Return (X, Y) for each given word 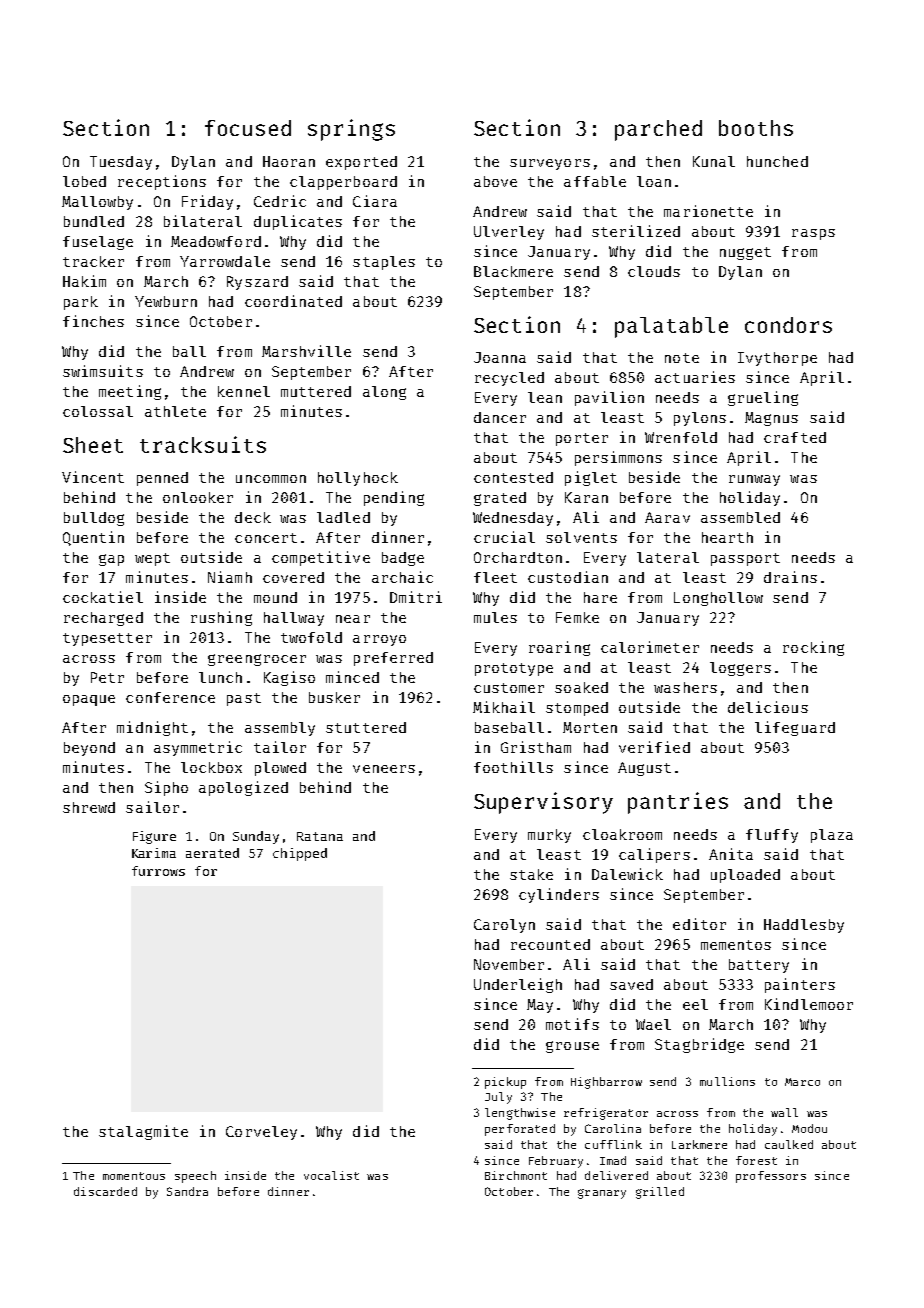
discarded (105, 1191)
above (495, 181)
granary (602, 1194)
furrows (158, 871)
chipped (300, 854)
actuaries (695, 377)
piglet (591, 478)
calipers (654, 855)
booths (756, 128)
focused (248, 128)
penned (162, 479)
